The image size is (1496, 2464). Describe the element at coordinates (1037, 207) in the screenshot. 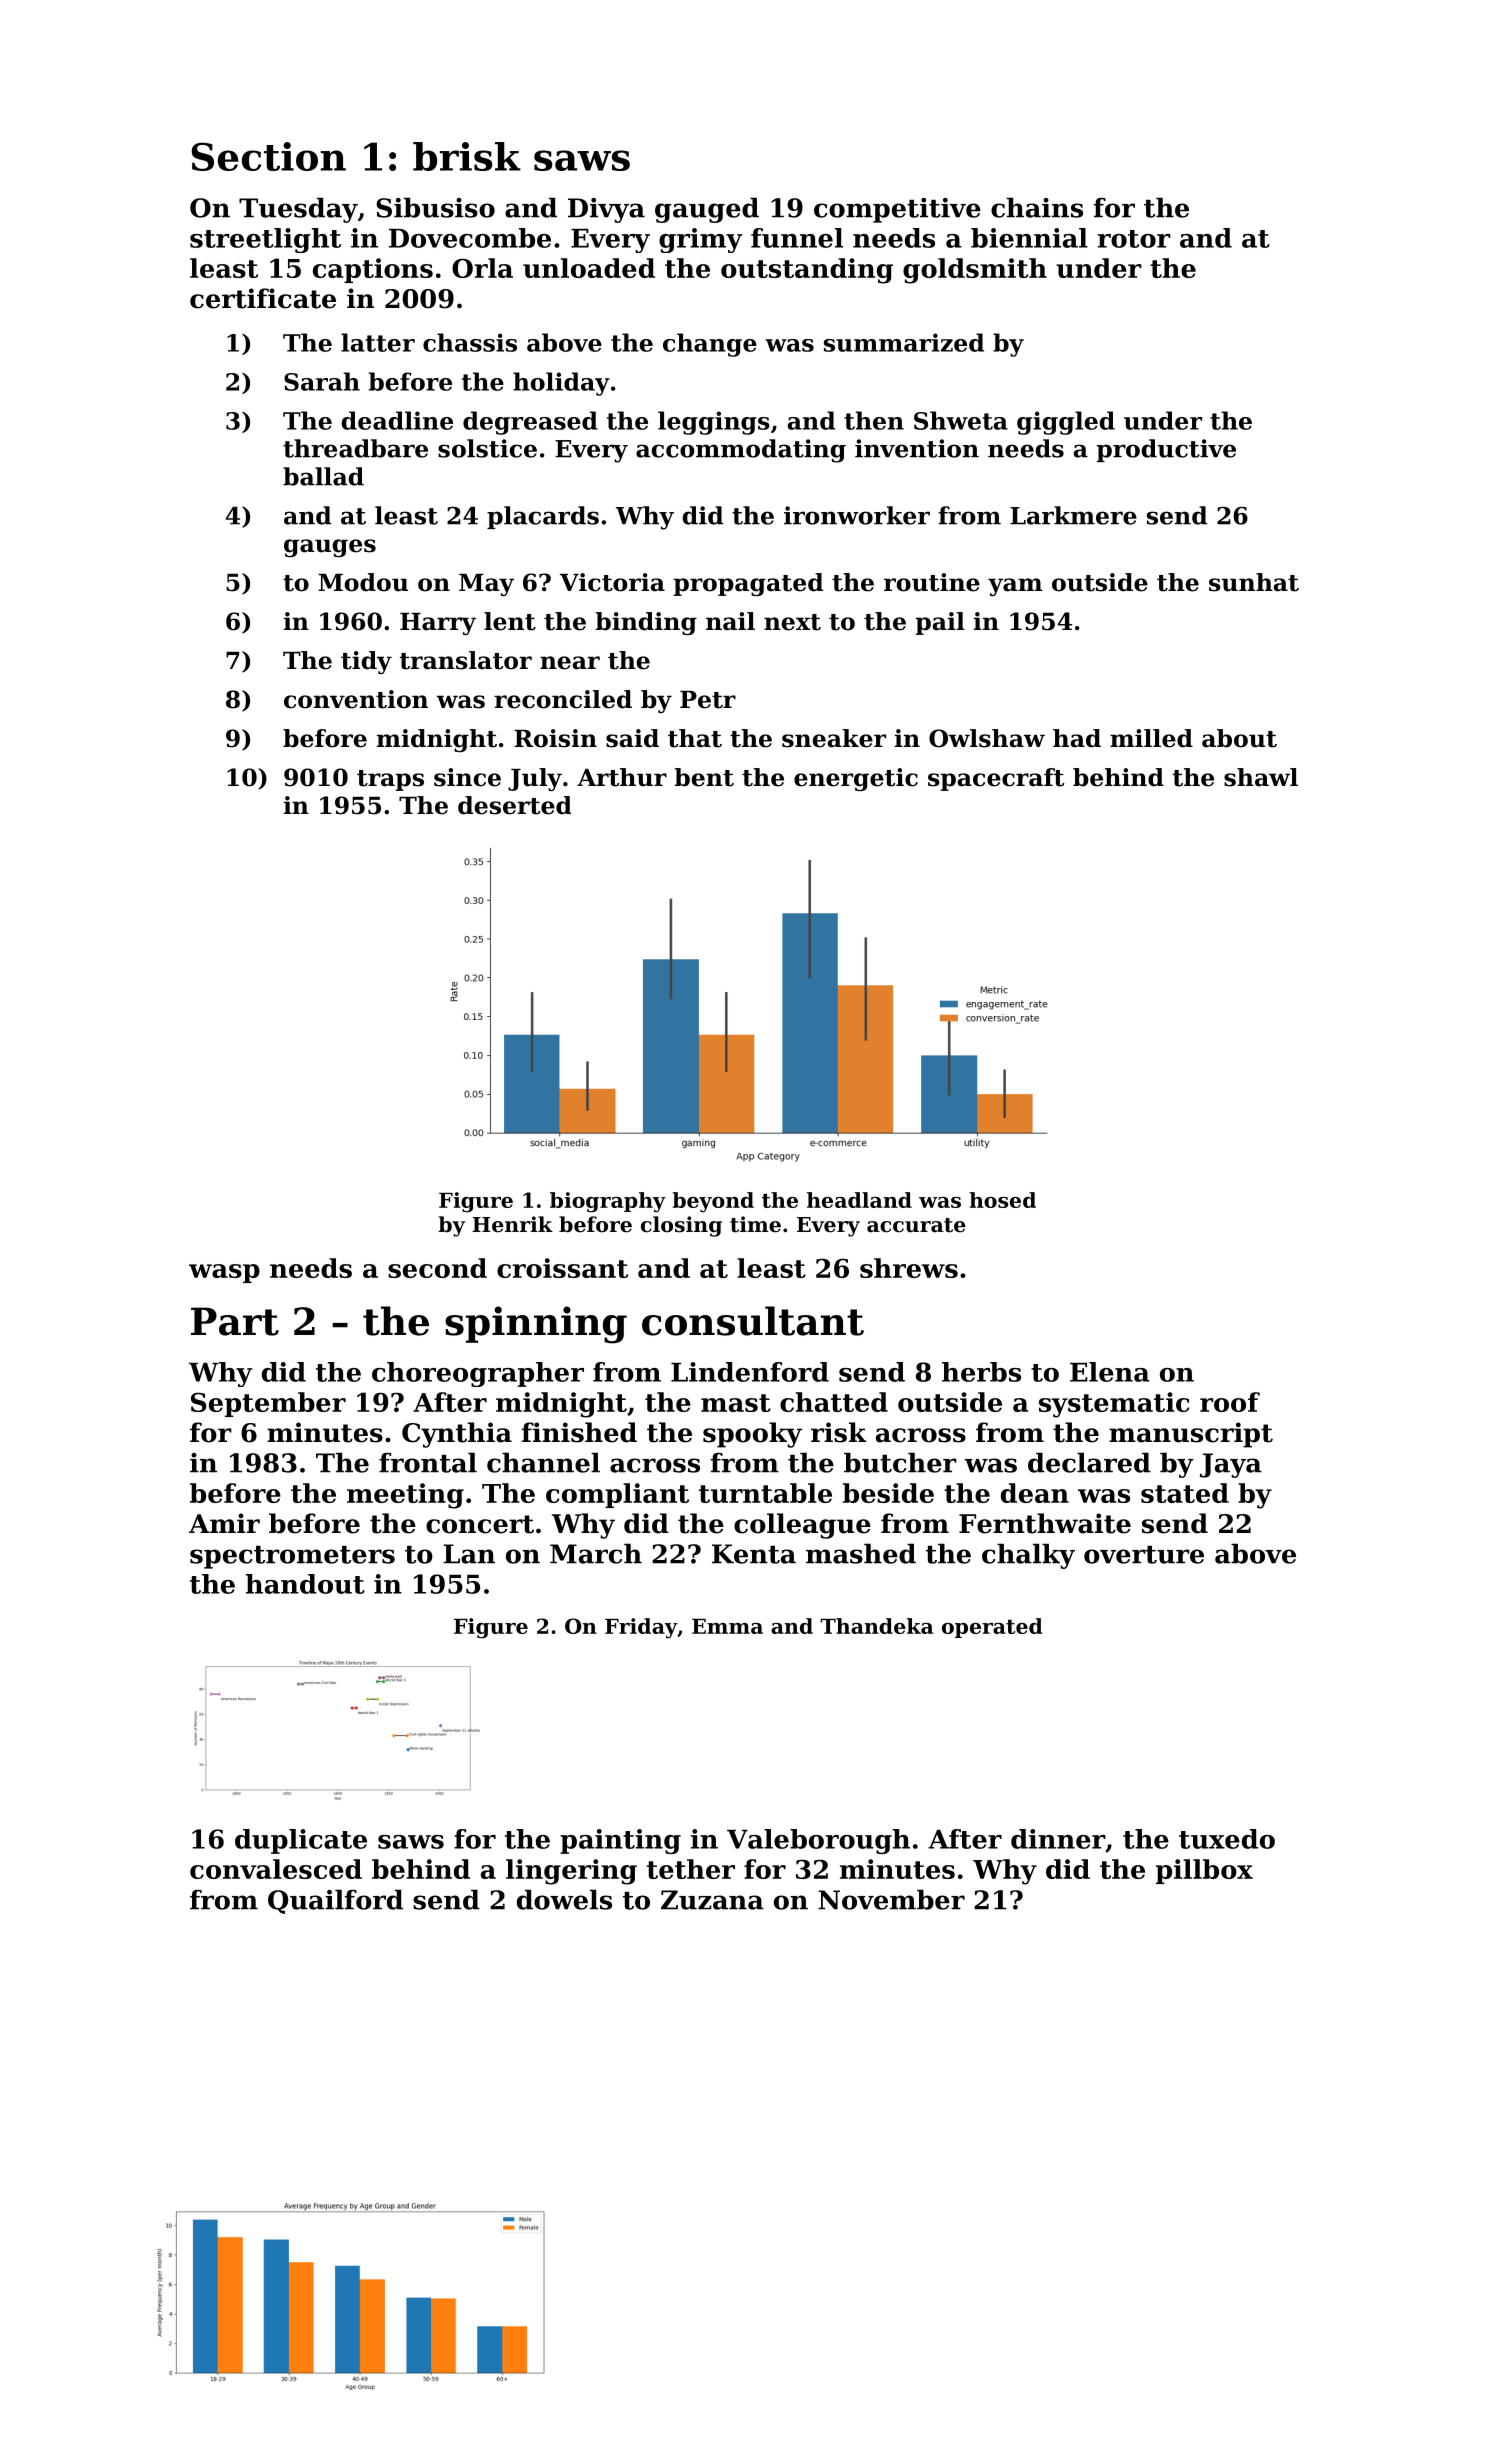

I see `chains` at that location.
